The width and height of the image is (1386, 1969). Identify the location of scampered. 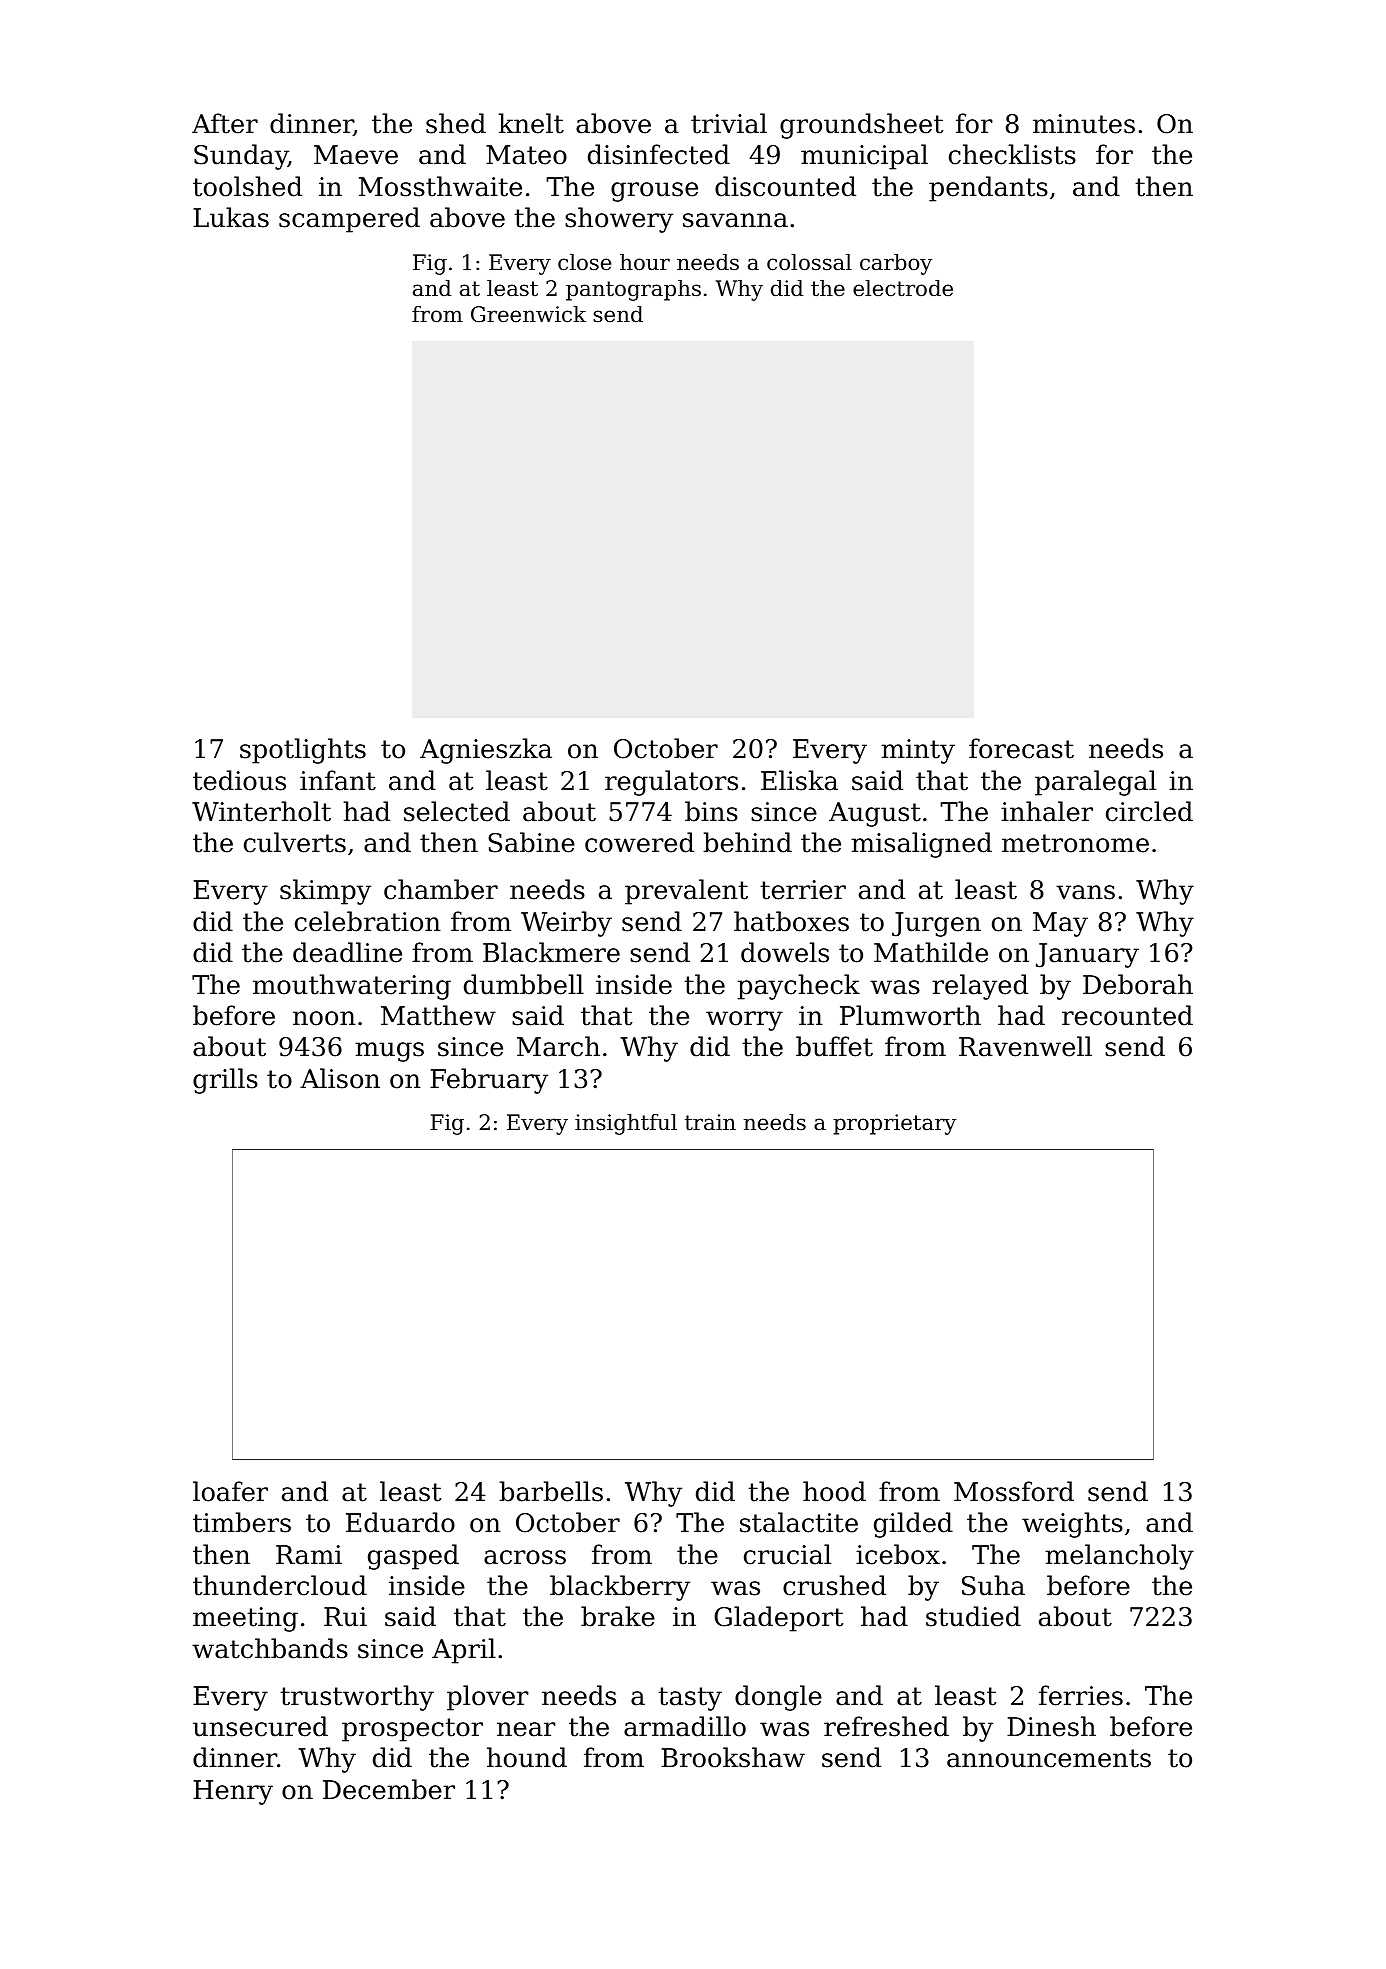
(349, 220).
